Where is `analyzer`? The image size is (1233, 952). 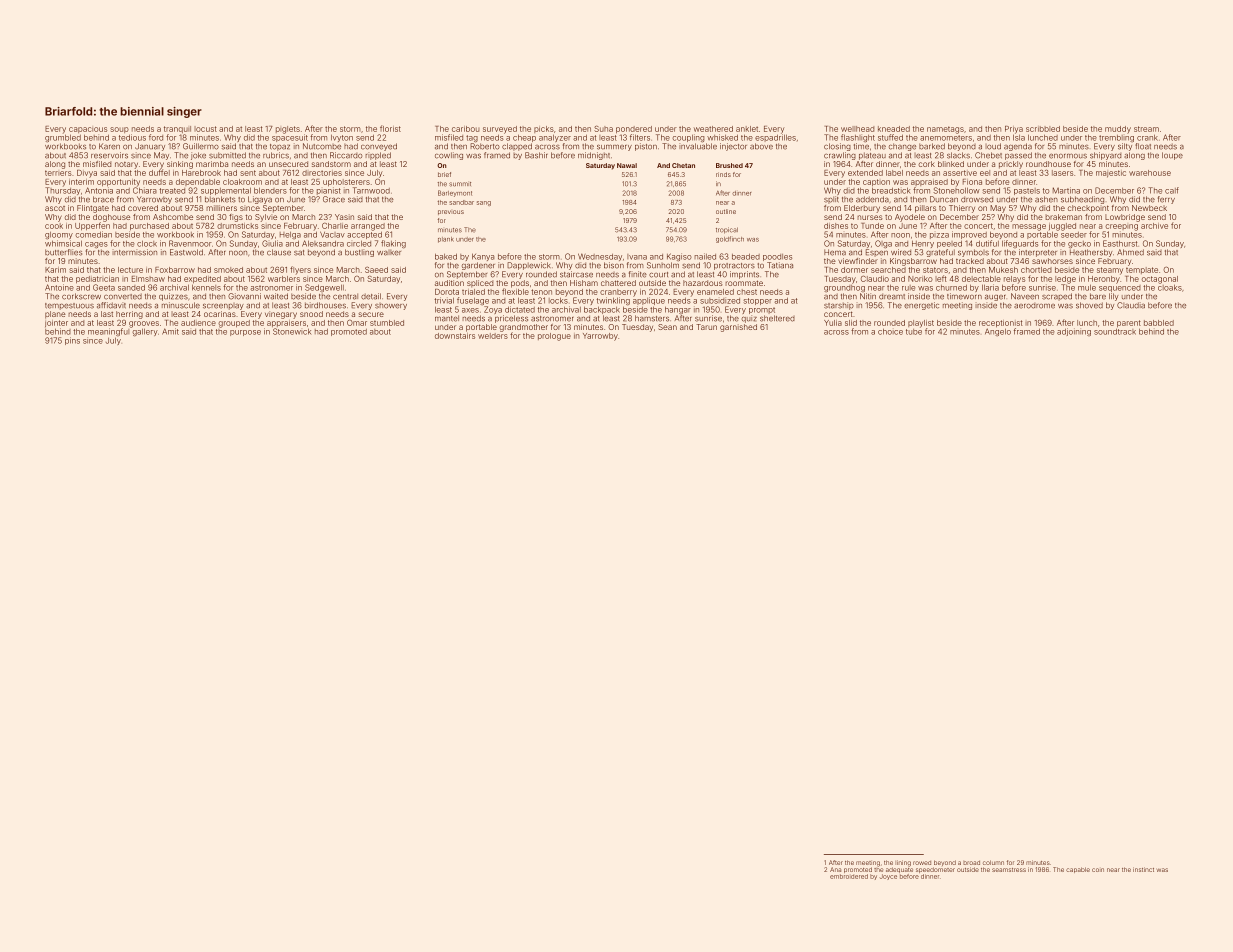 analyzer is located at coordinates (555, 138).
